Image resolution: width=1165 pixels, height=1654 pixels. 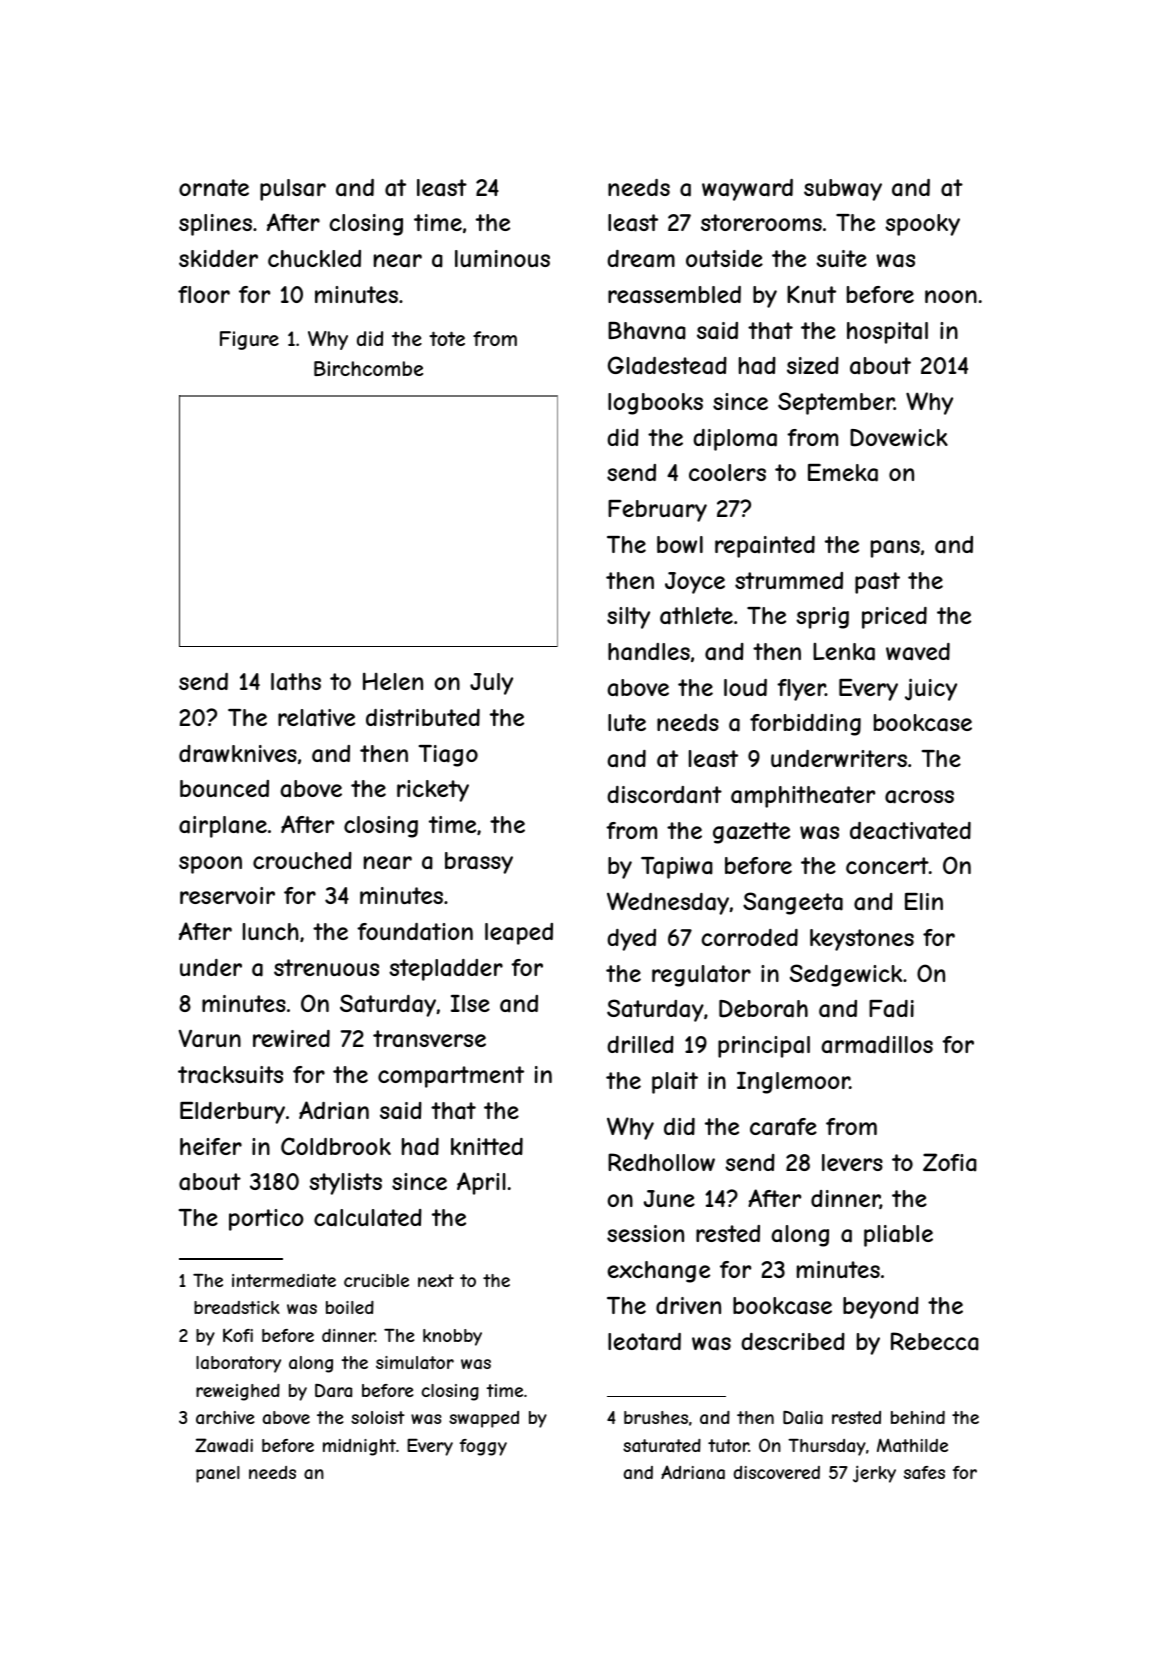 I want to click on relative, so click(x=316, y=718).
